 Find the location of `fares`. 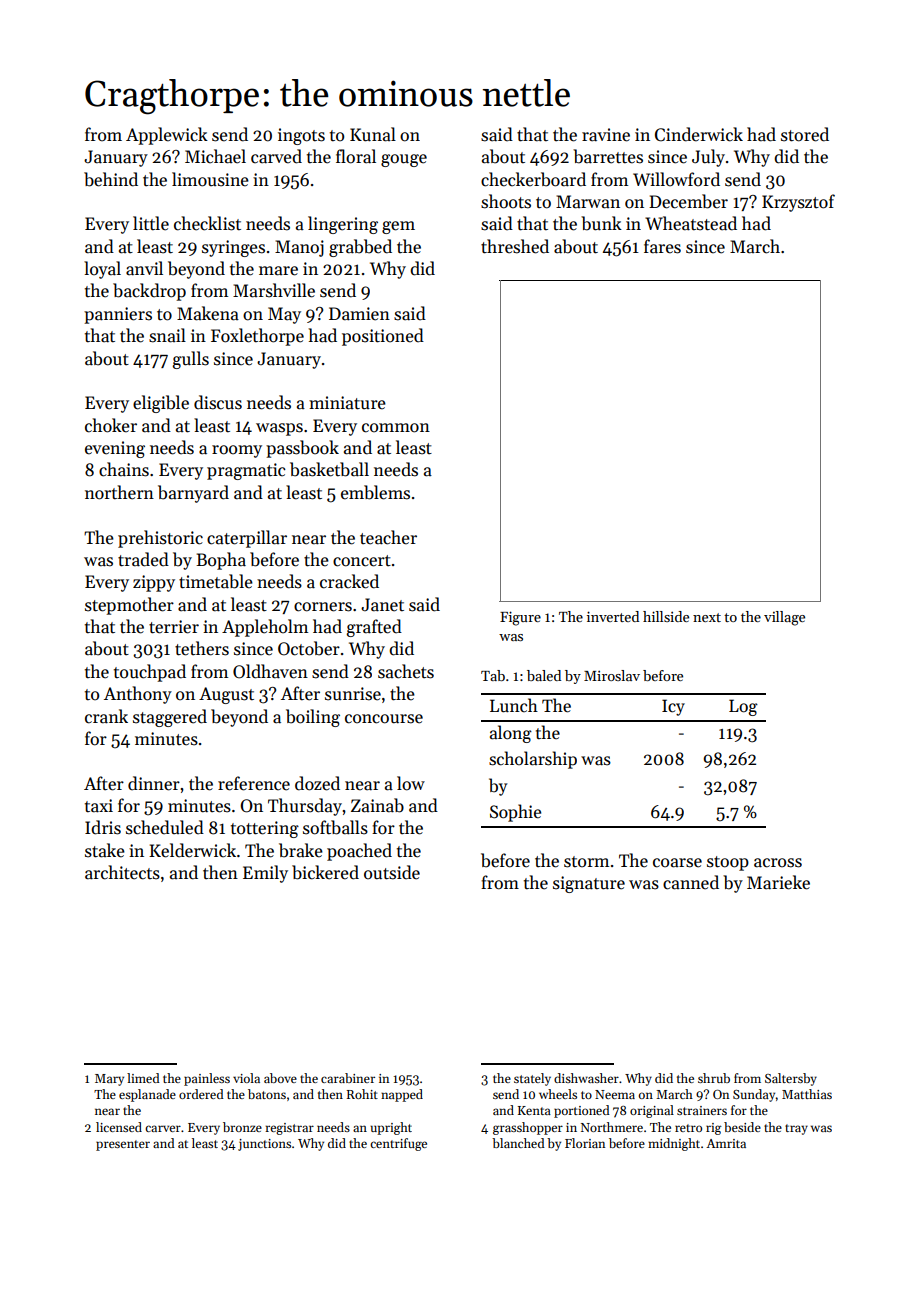

fares is located at coordinates (662, 246).
